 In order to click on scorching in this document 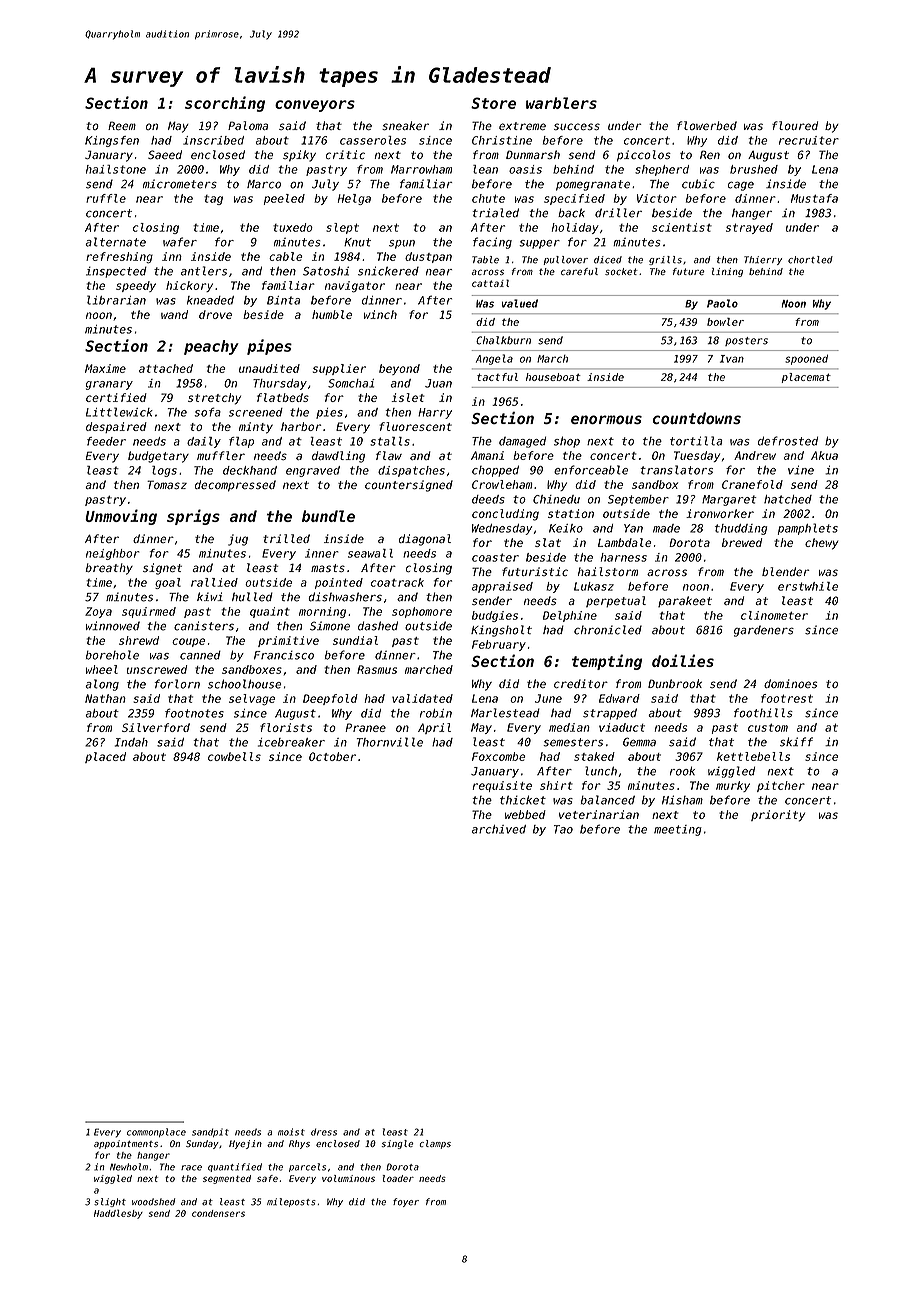, I will do `click(225, 104)`.
